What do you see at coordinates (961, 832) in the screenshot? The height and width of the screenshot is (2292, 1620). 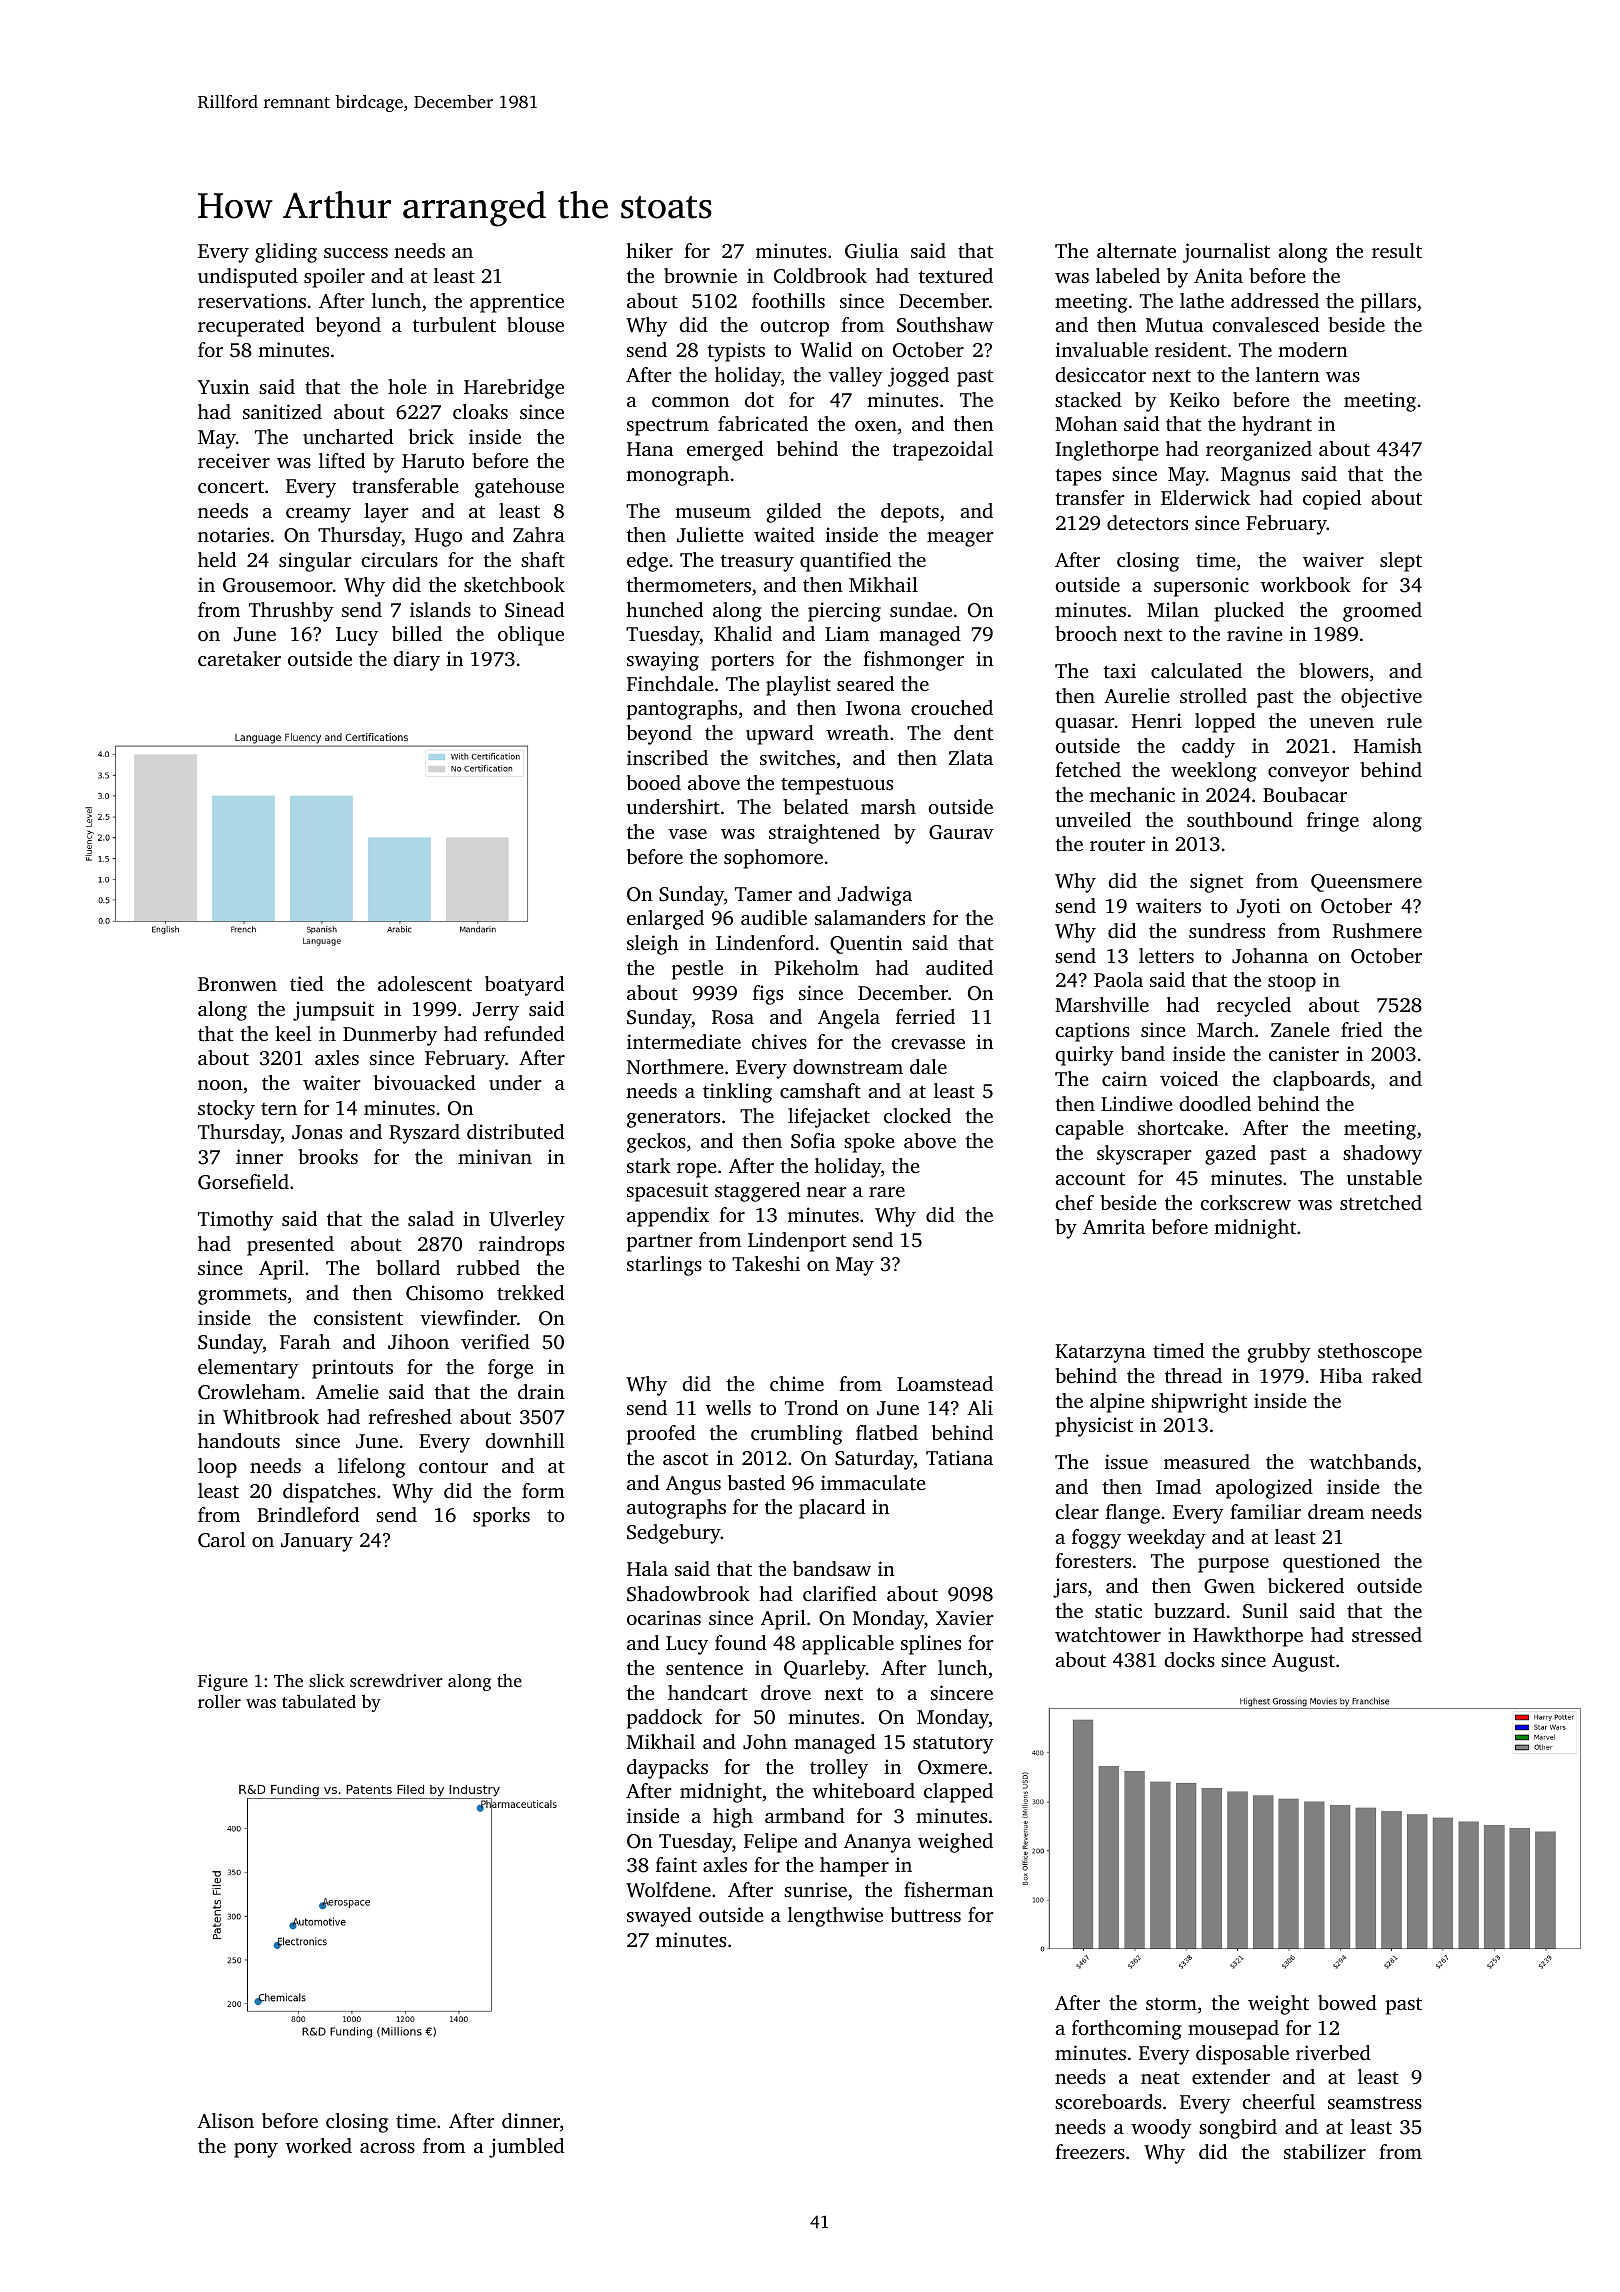 I see `Gaurav` at bounding box center [961, 832].
